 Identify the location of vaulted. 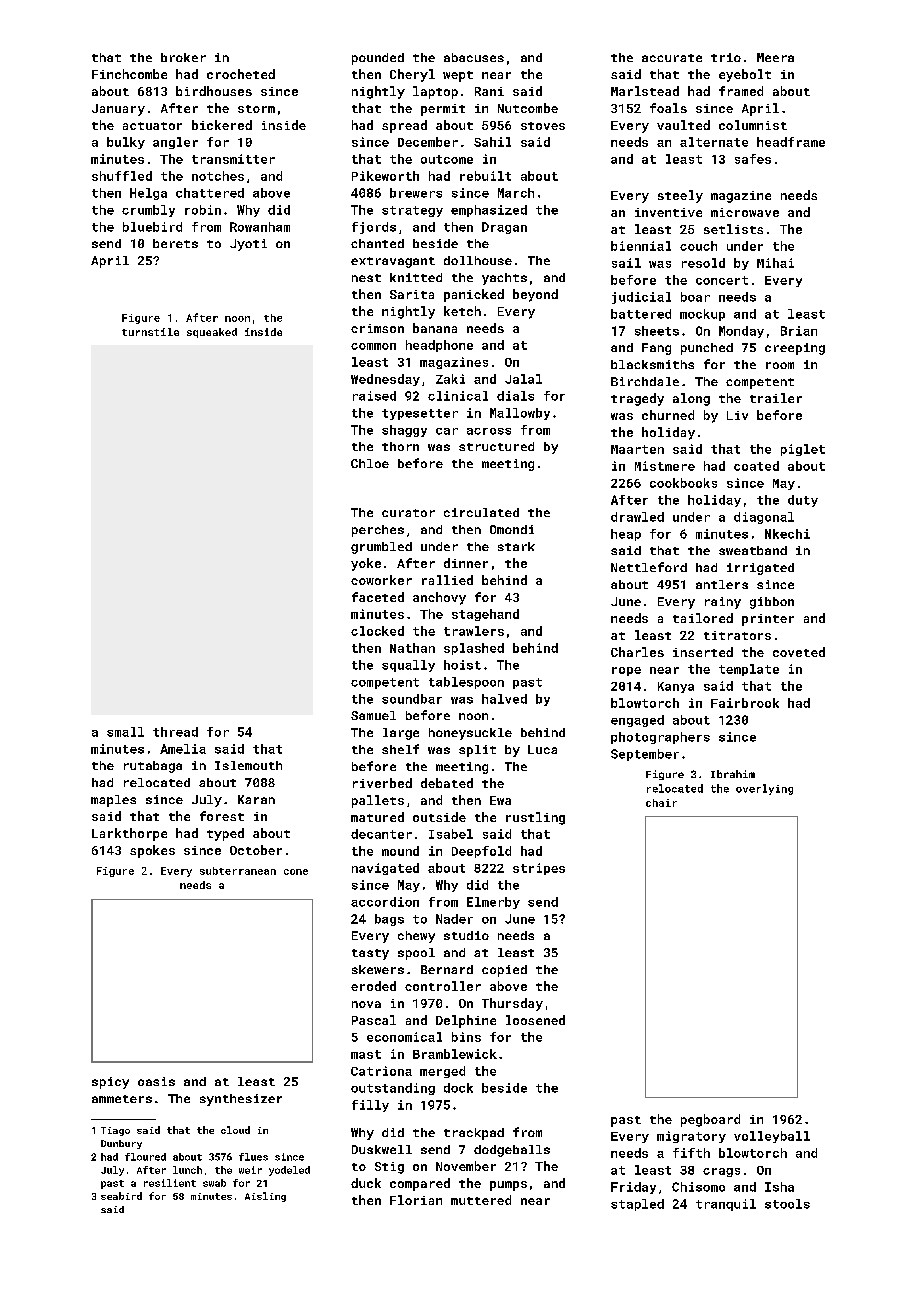
(683, 125).
